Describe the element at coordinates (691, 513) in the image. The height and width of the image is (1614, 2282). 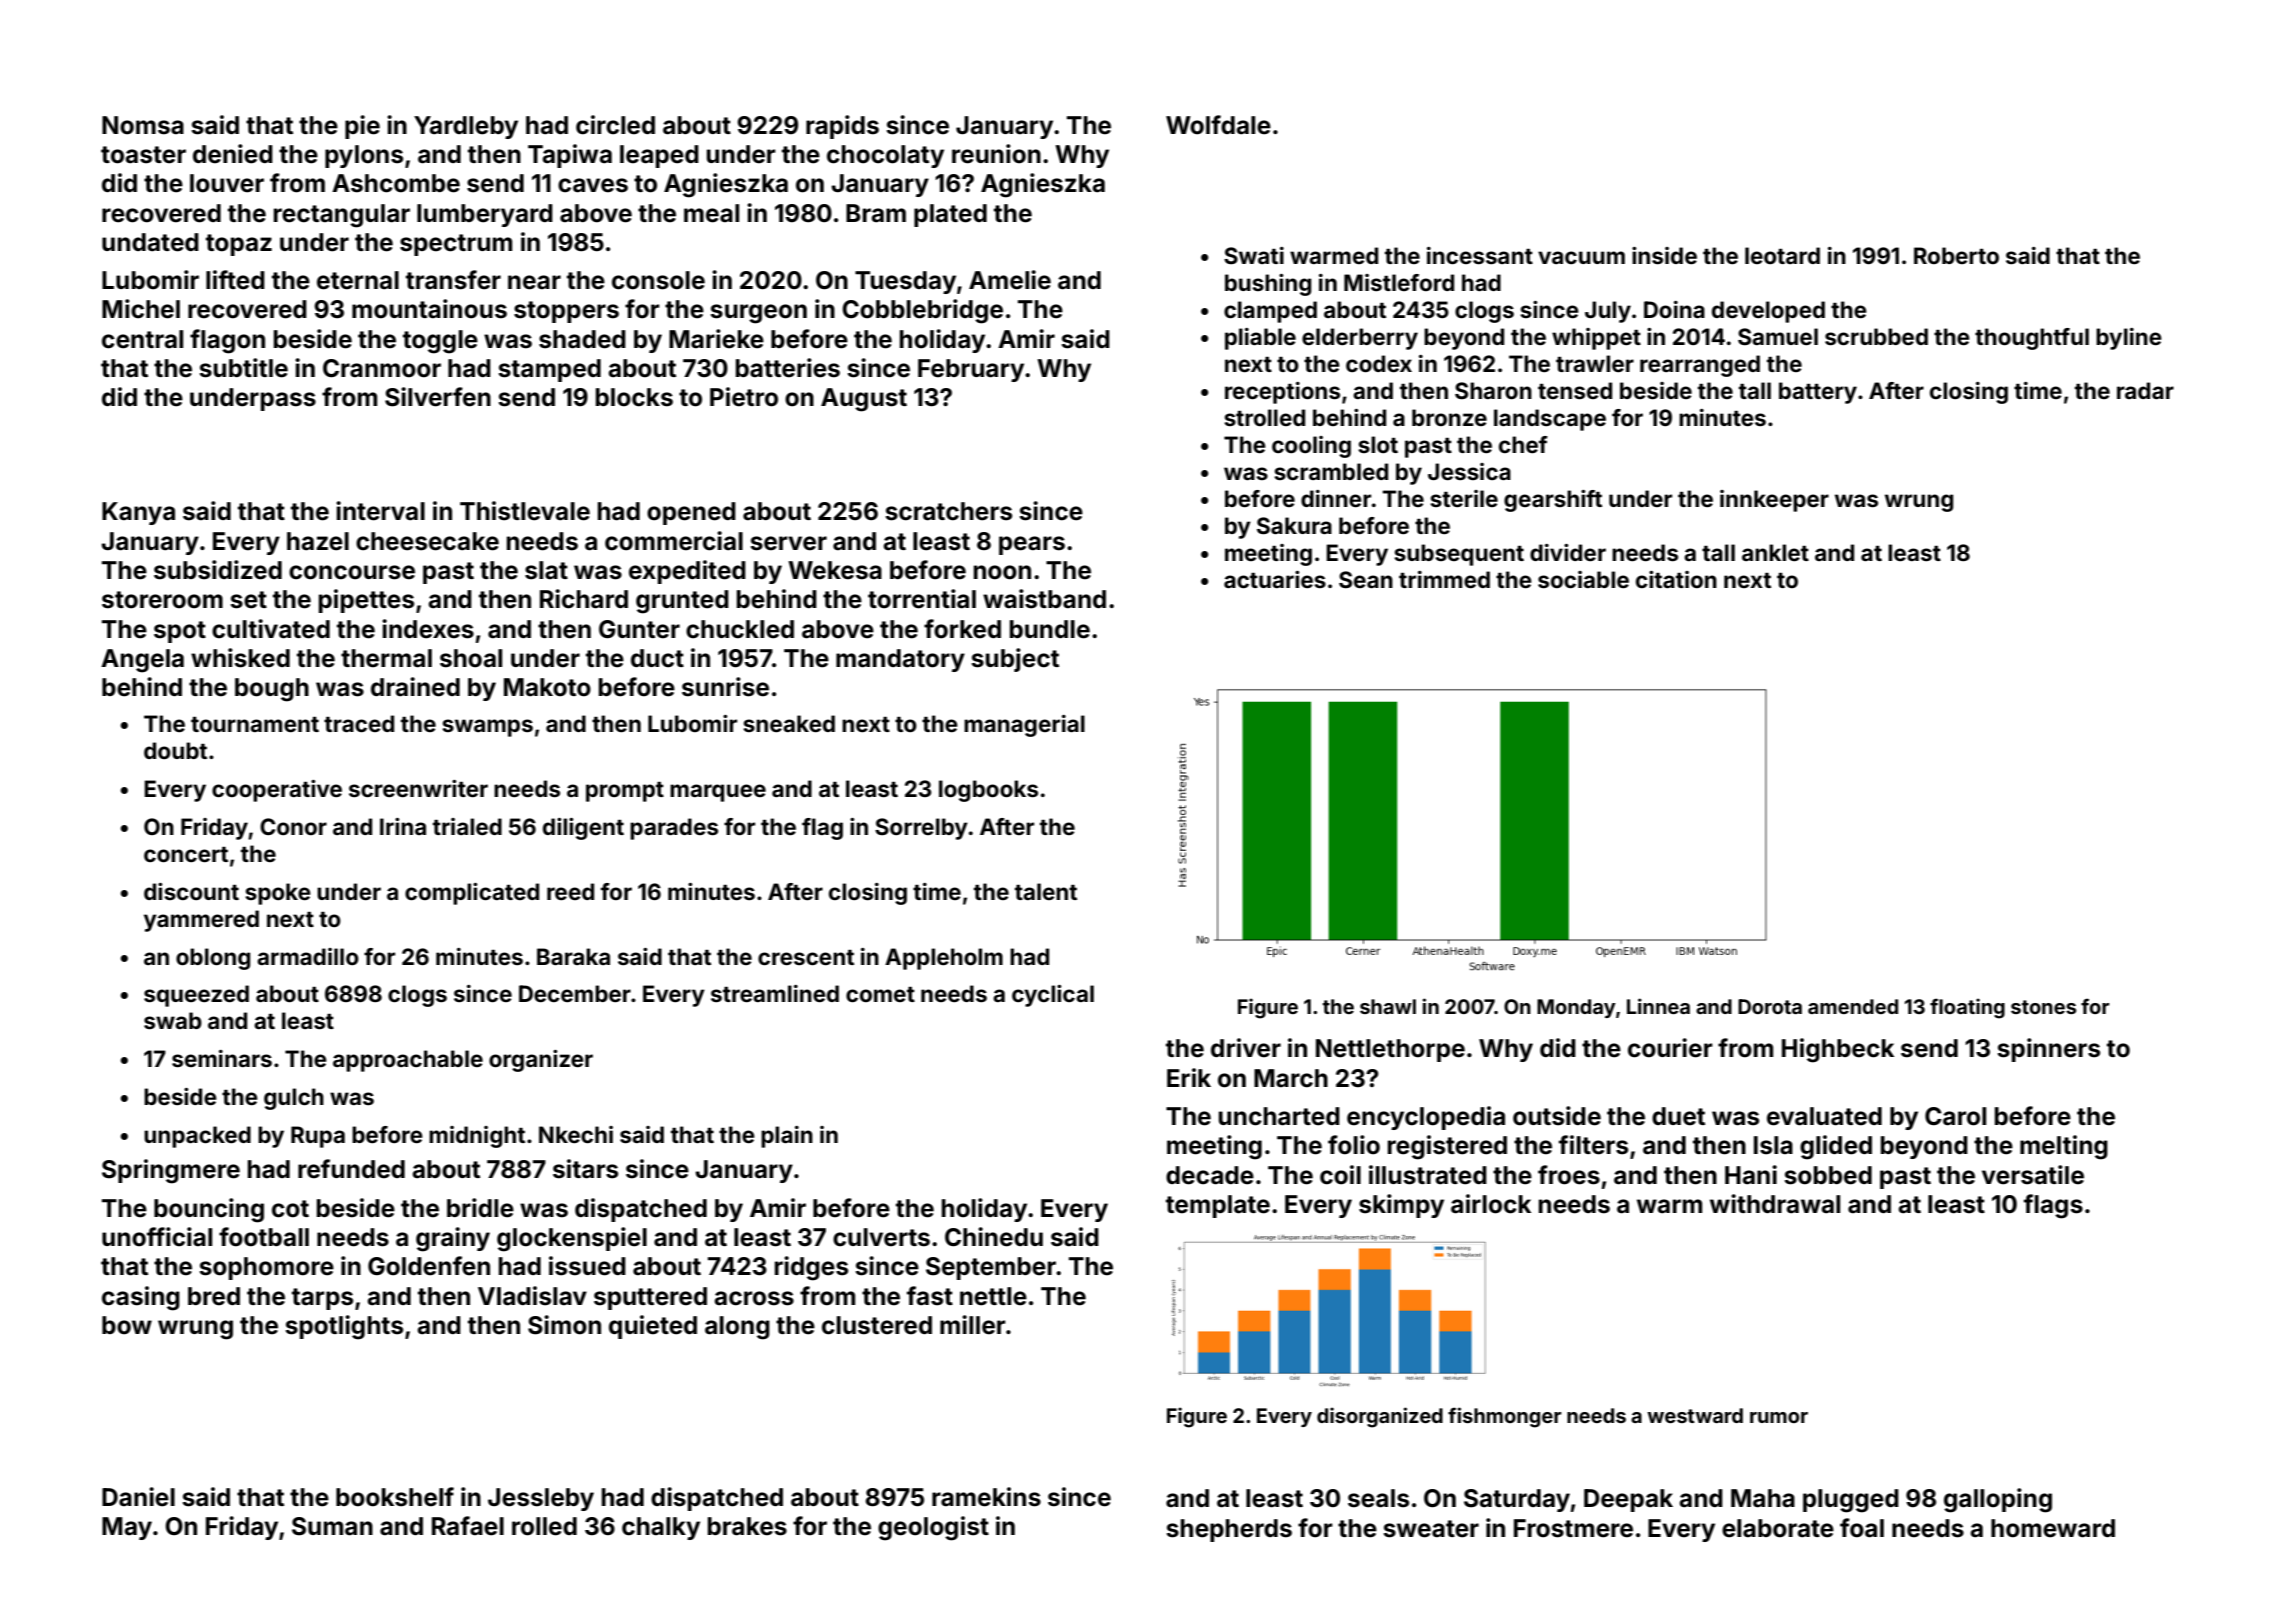
I see `opened` at that location.
